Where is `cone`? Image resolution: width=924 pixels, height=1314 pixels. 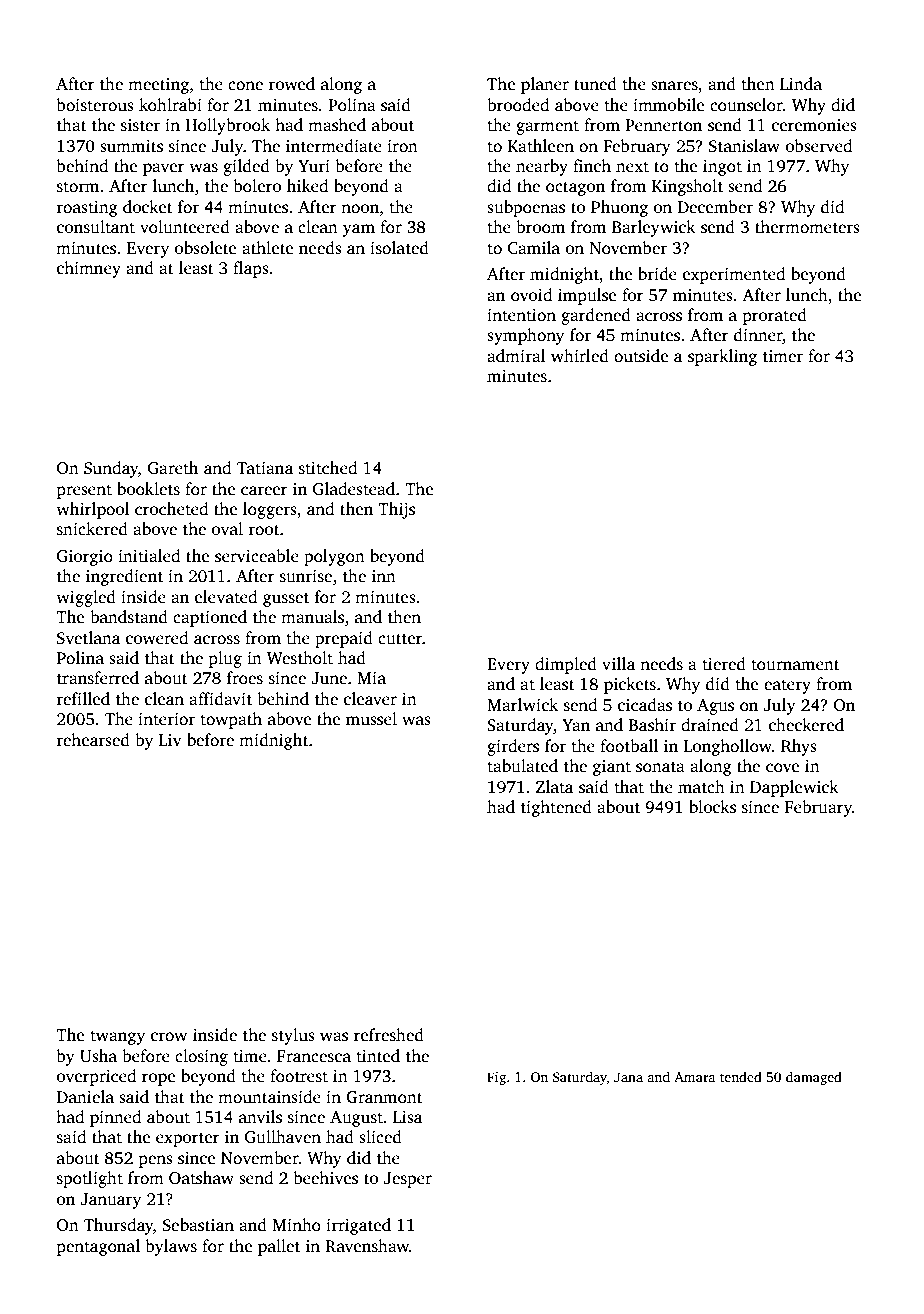
cone is located at coordinates (245, 86).
